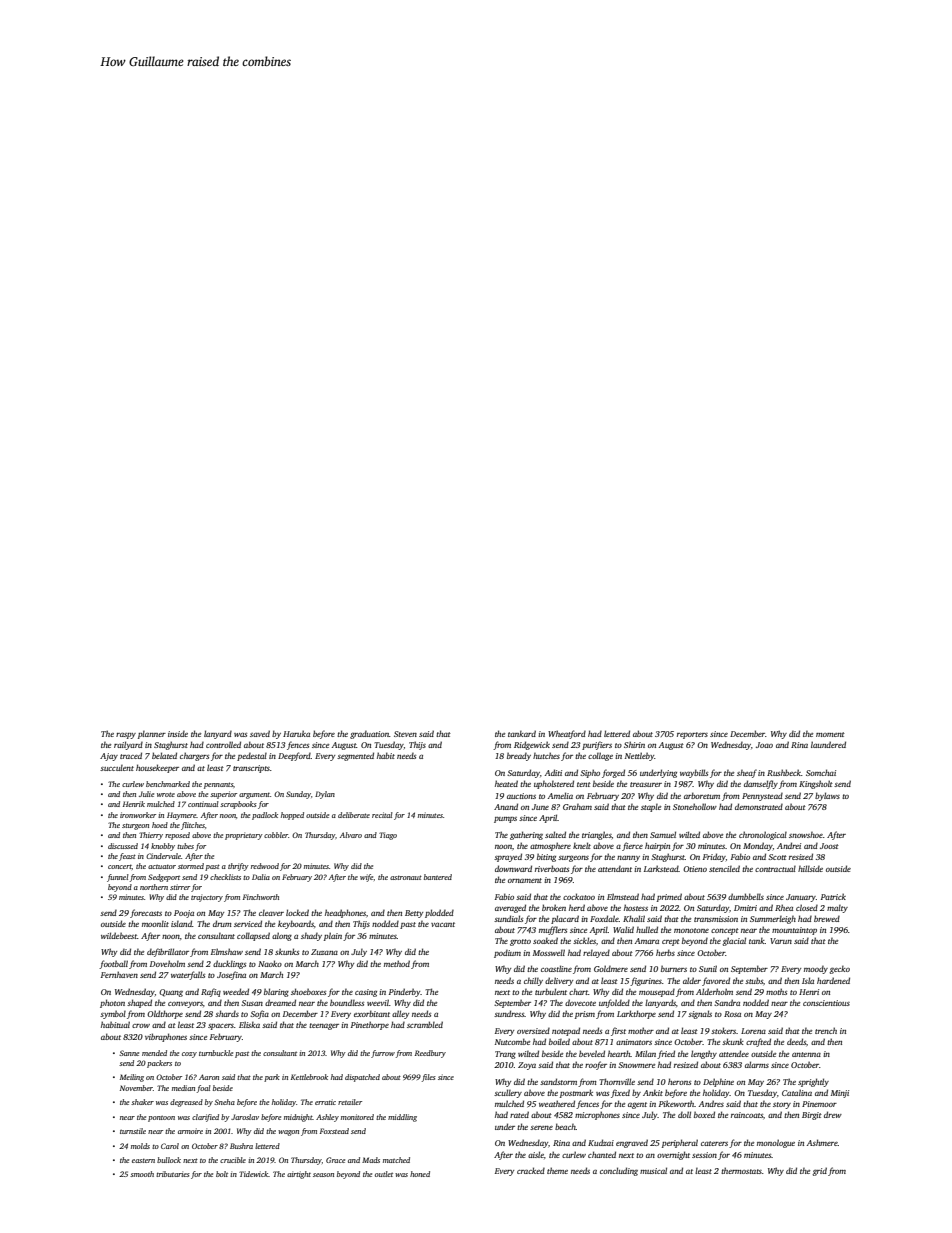 This screenshot has width=952, height=1233. Describe the element at coordinates (141, 1026) in the screenshot. I see `crow` at that location.
